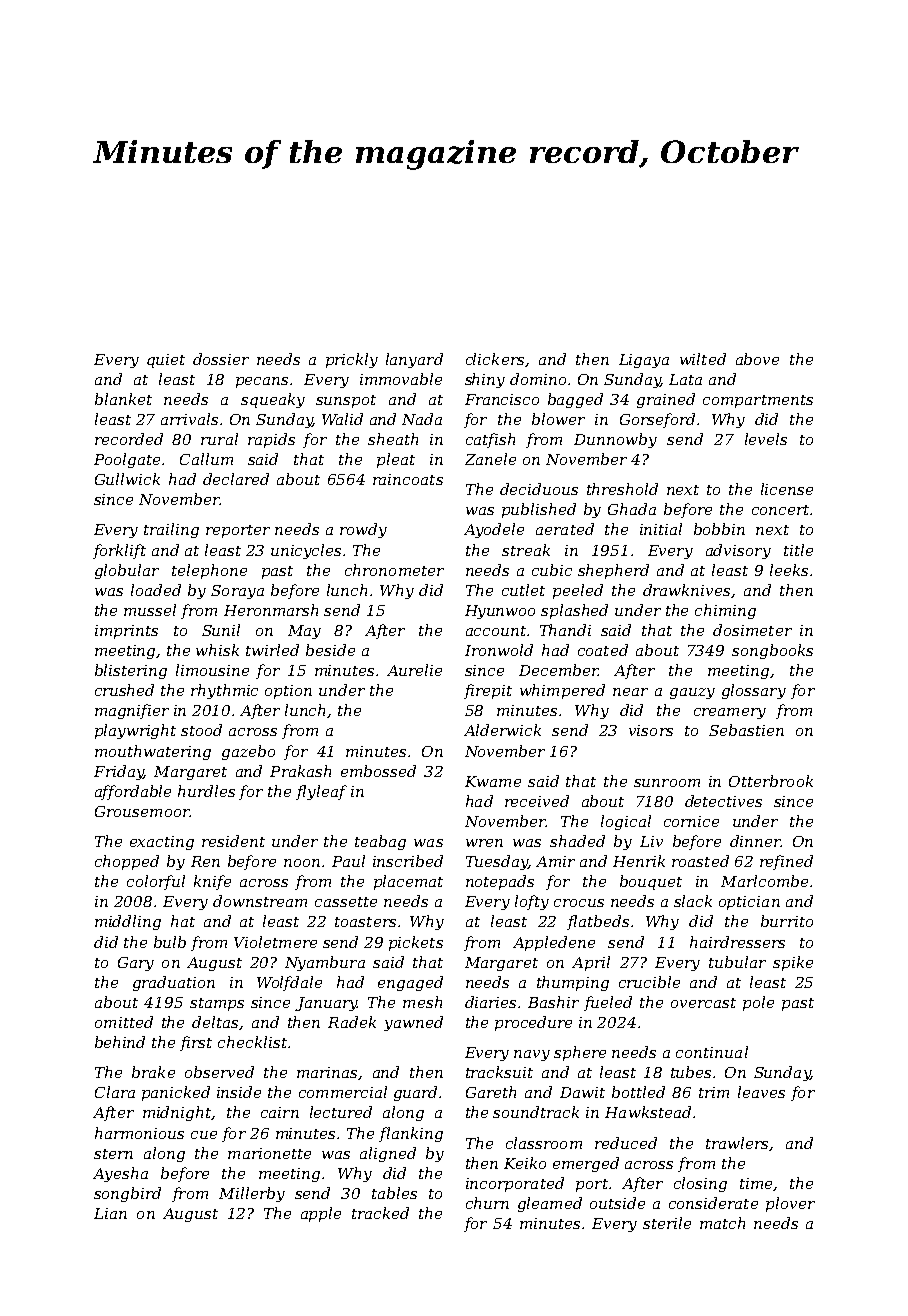 Image resolution: width=908 pixels, height=1316 pixels. I want to click on grained, so click(666, 400).
